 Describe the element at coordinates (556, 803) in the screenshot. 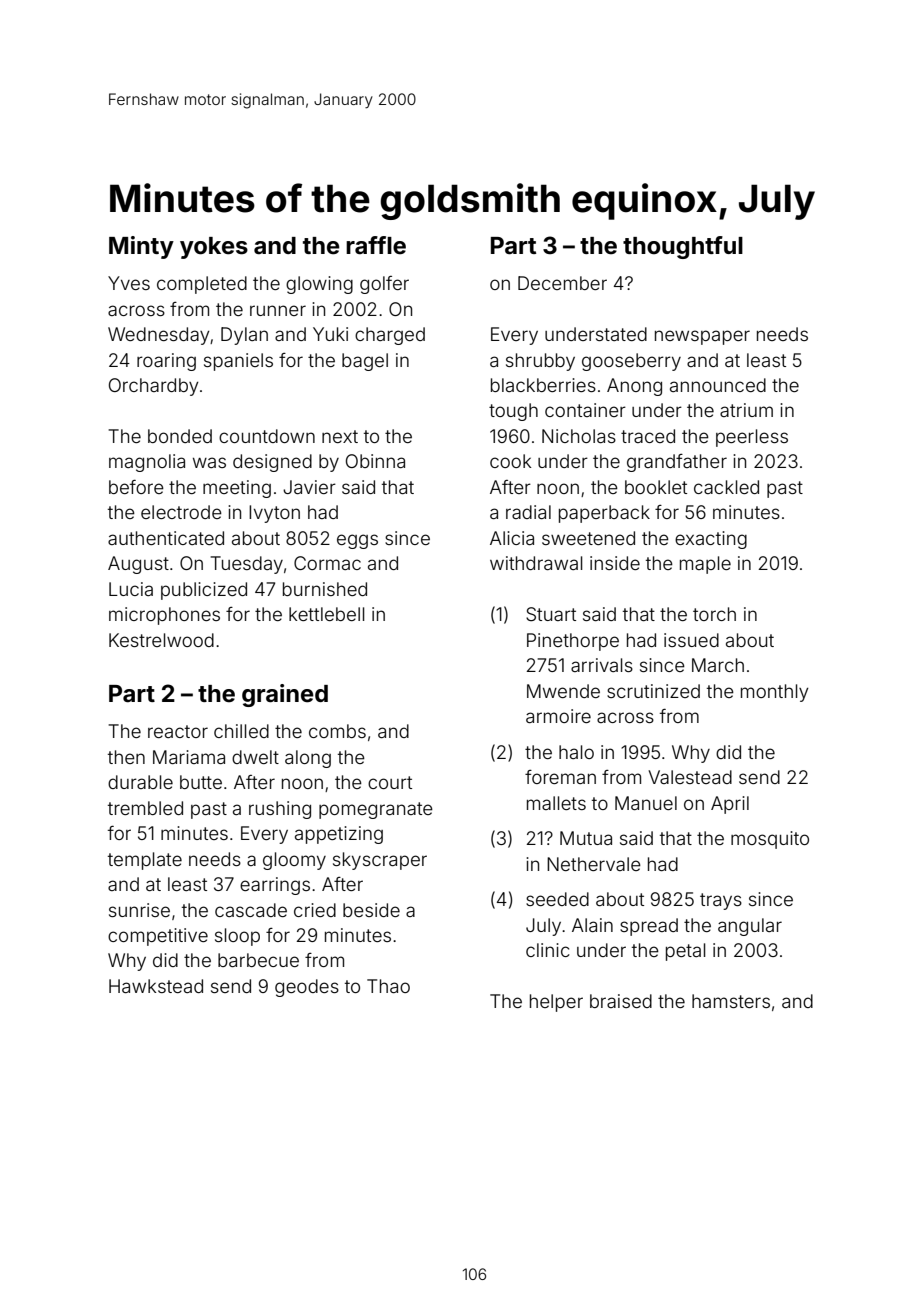

I see `mallets` at that location.
